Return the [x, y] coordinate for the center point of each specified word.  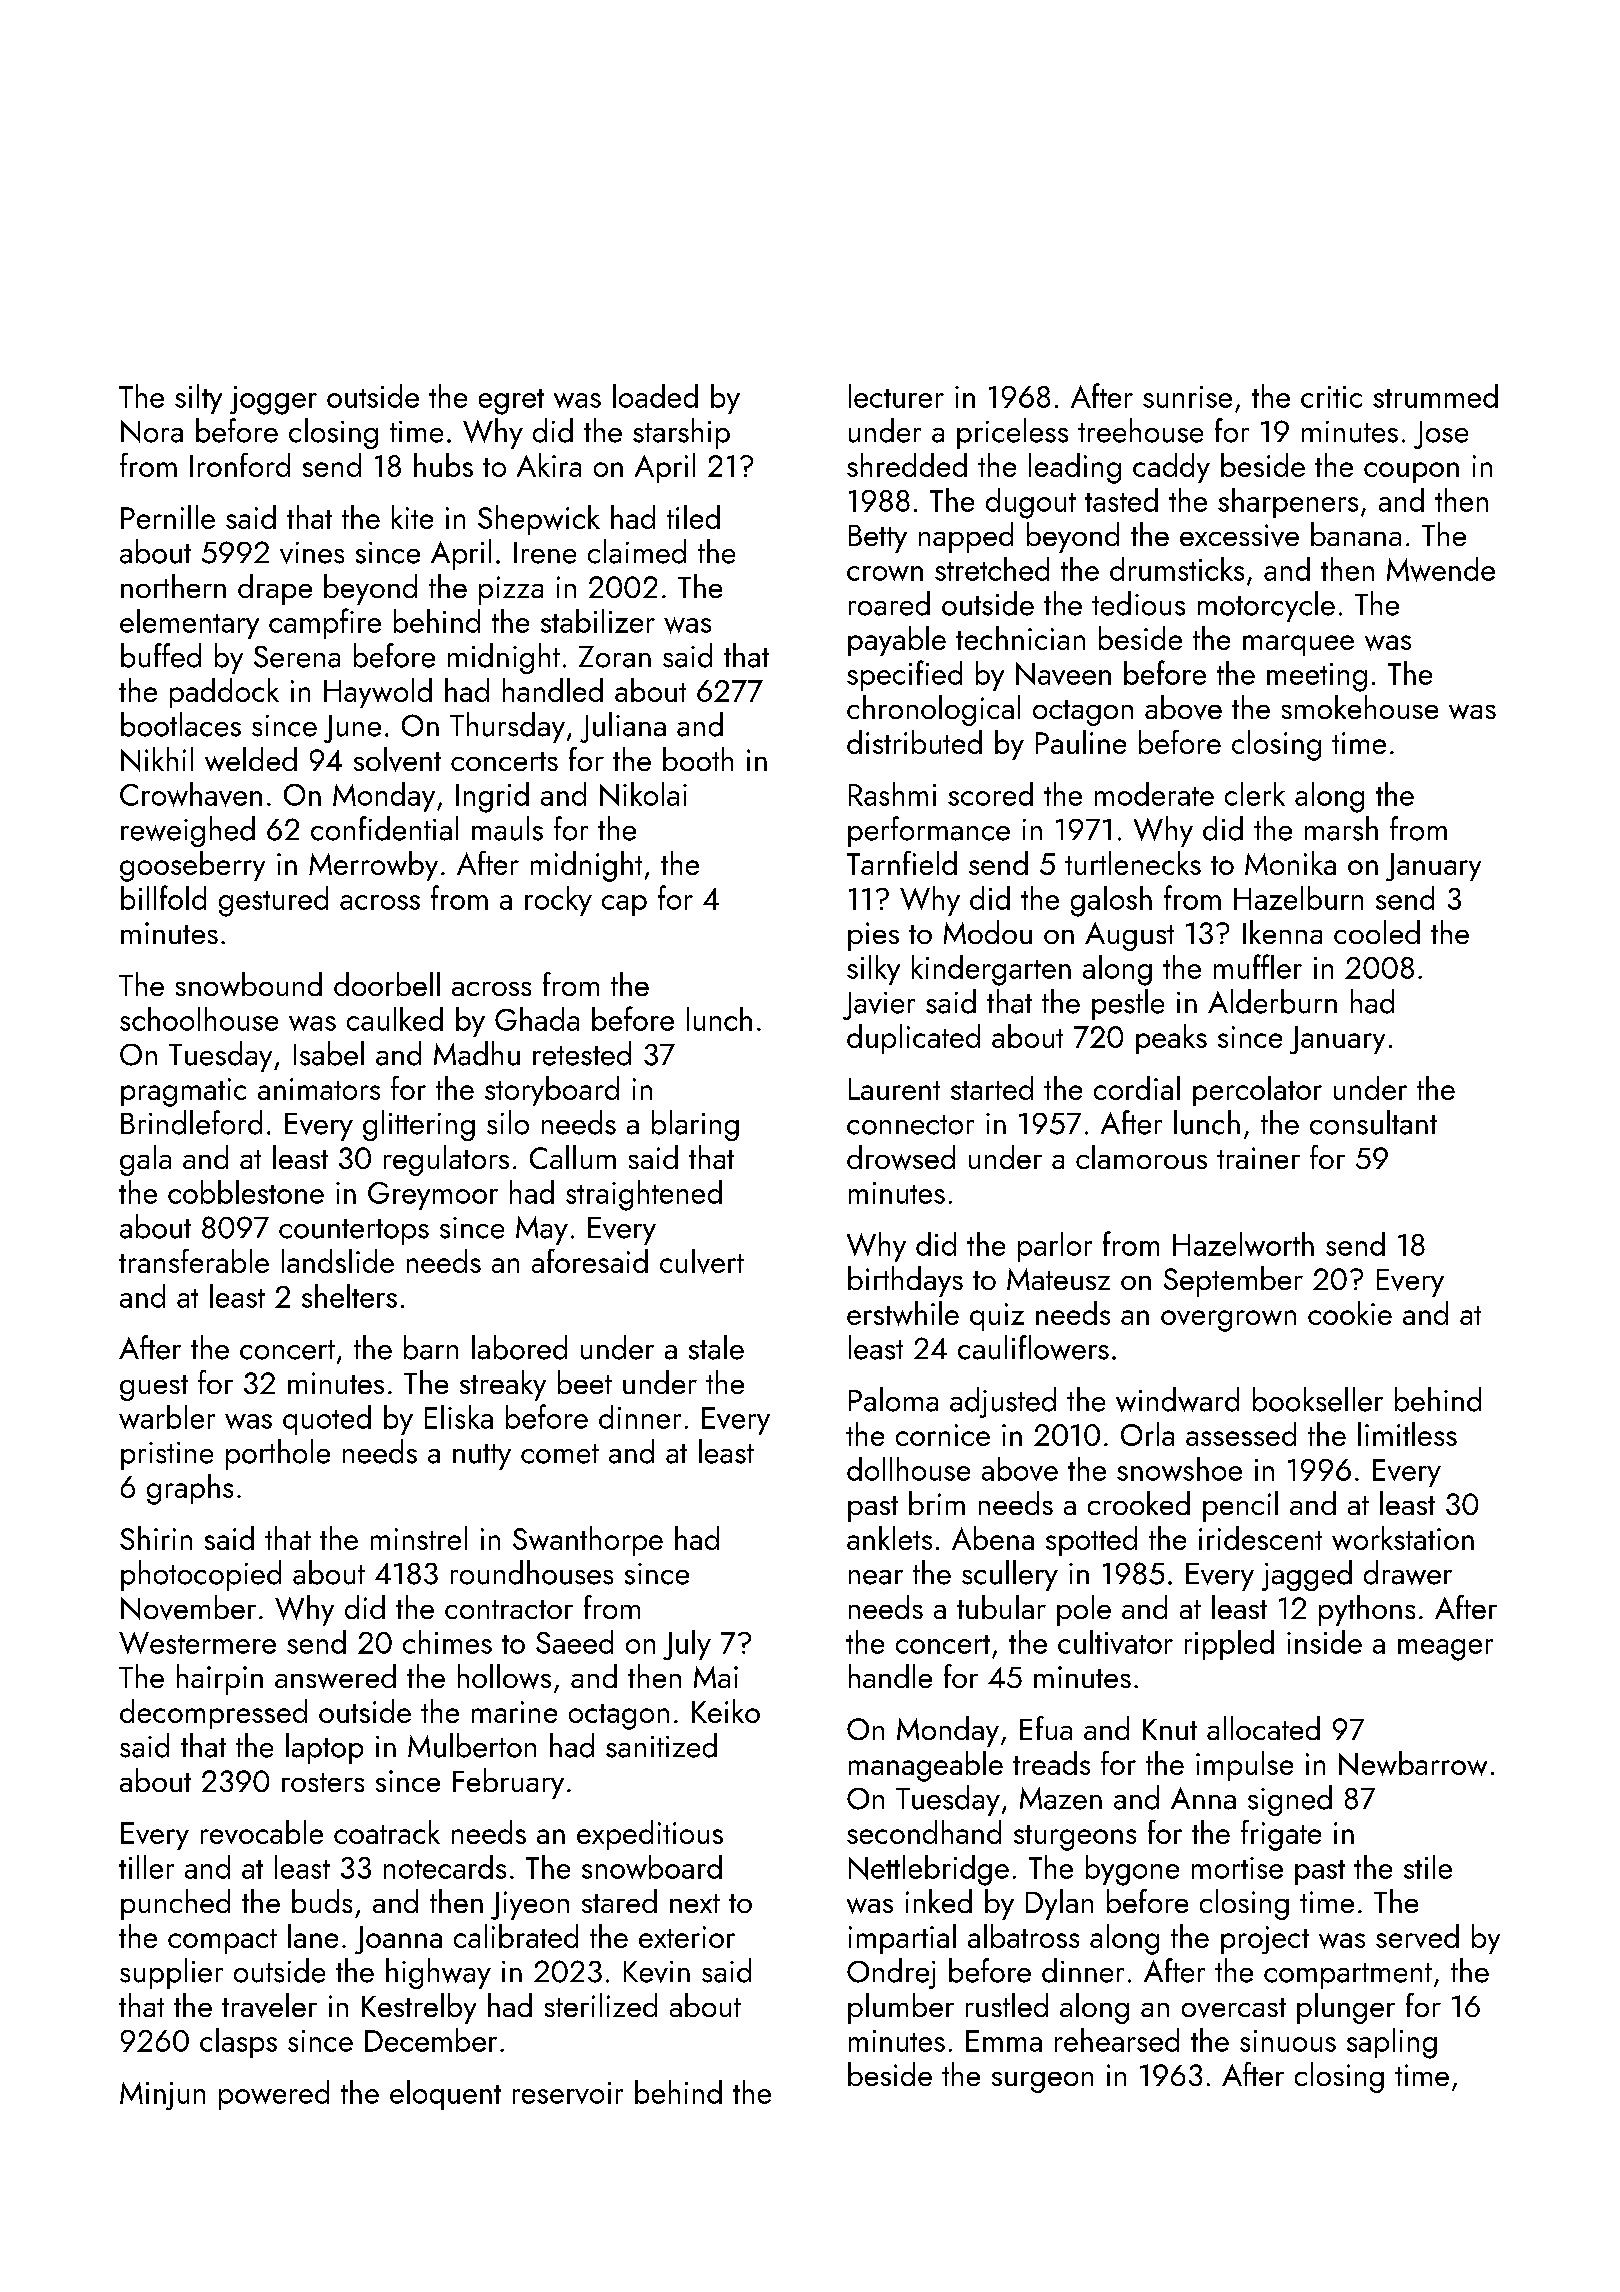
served [1417, 1936]
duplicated [913, 1039]
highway [438, 1973]
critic [1331, 397]
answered [335, 1676]
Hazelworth [1243, 1244]
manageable [926, 1766]
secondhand [924, 1832]
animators [319, 1089]
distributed [914, 742]
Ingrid [492, 797]
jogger [273, 400]
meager [1445, 1650]
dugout [1031, 503]
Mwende [1441, 569]
